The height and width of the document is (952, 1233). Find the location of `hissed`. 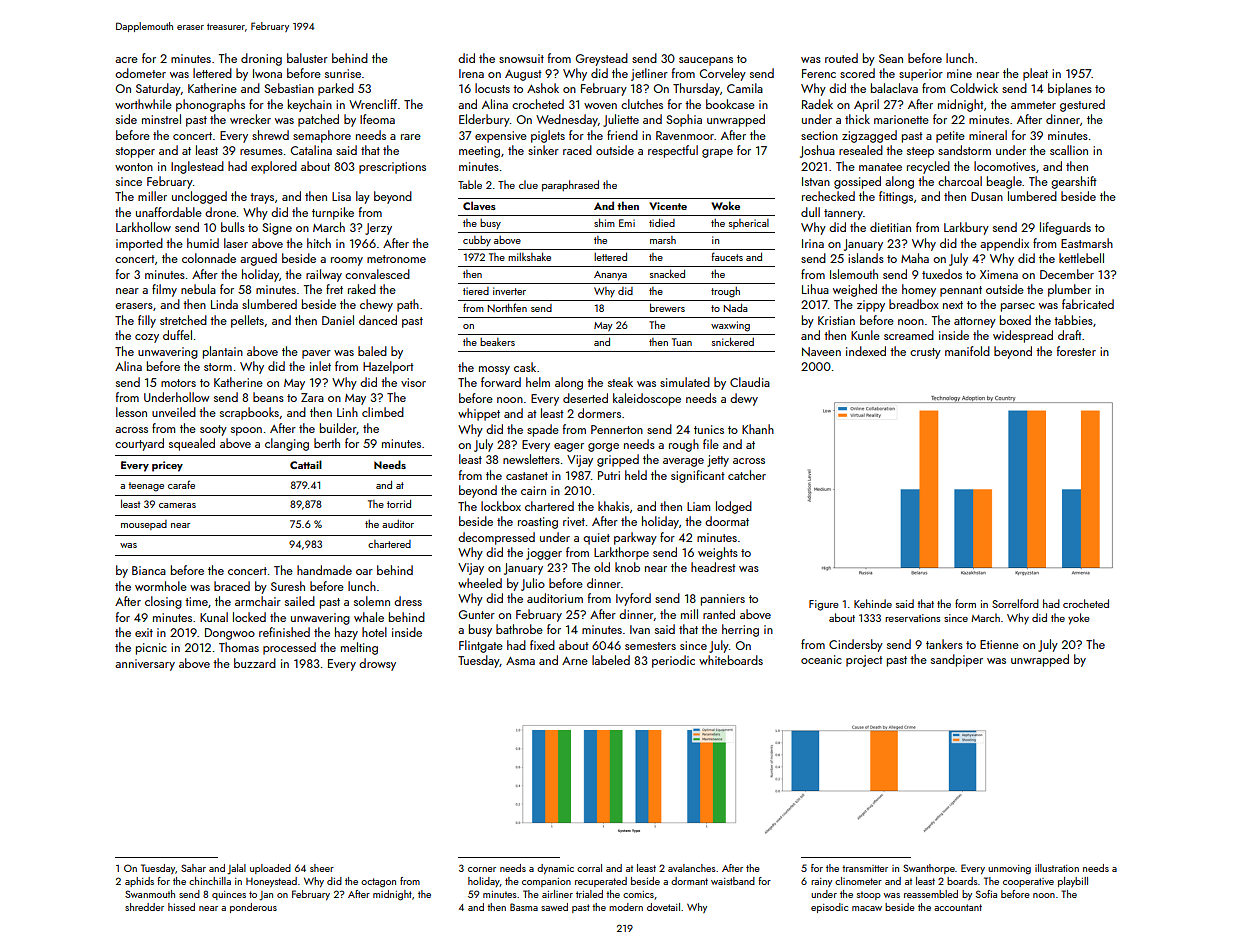

hissed is located at coordinates (181, 907).
